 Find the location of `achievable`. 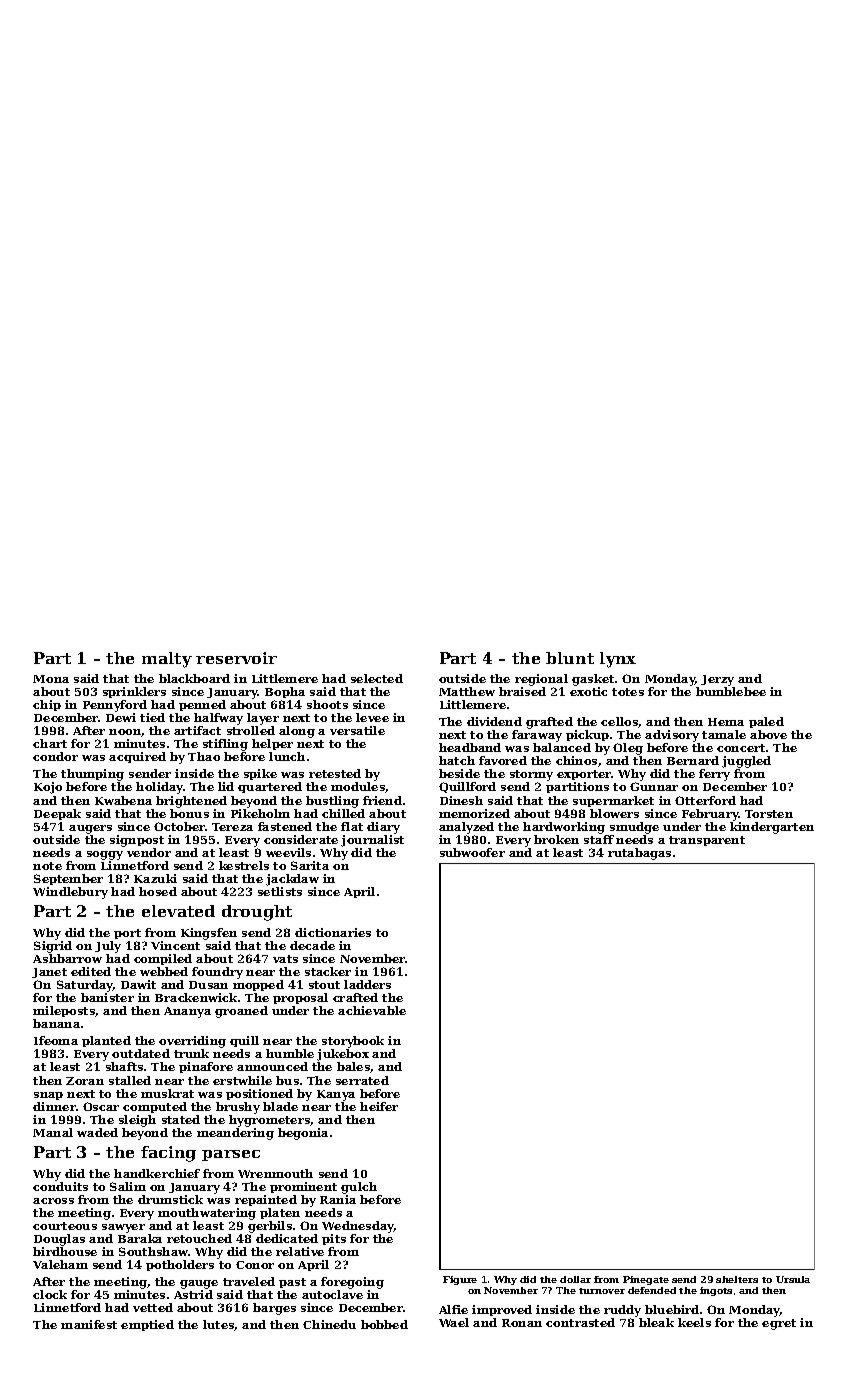

achievable is located at coordinates (372, 1010).
